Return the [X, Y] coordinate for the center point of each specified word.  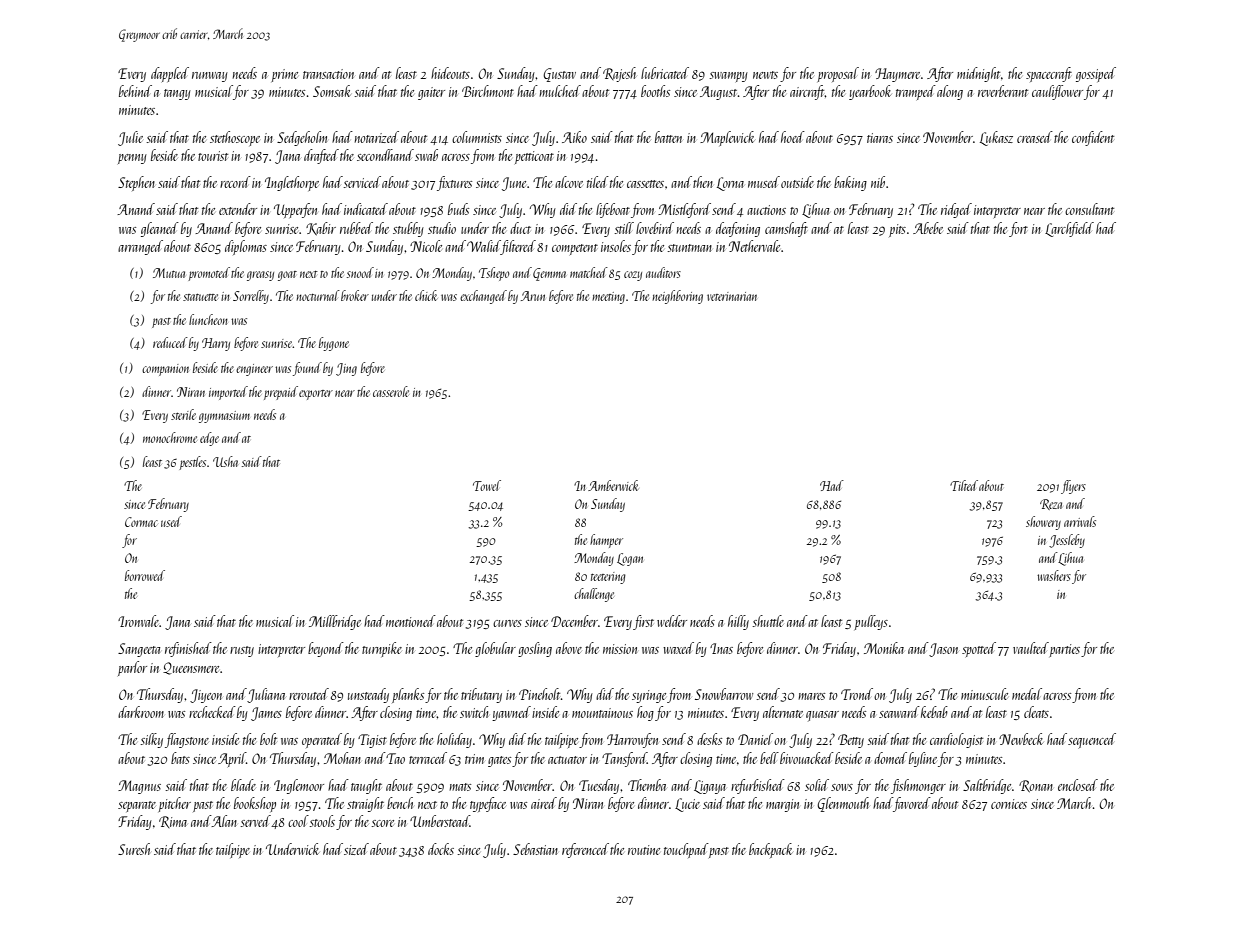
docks [441, 849]
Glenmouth [843, 804]
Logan [630, 559]
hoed [793, 137]
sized [356, 849]
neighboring [677, 297]
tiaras [880, 138]
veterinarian [732, 296]
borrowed [145, 575]
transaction [328, 74]
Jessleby [1067, 541]
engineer [254, 370]
